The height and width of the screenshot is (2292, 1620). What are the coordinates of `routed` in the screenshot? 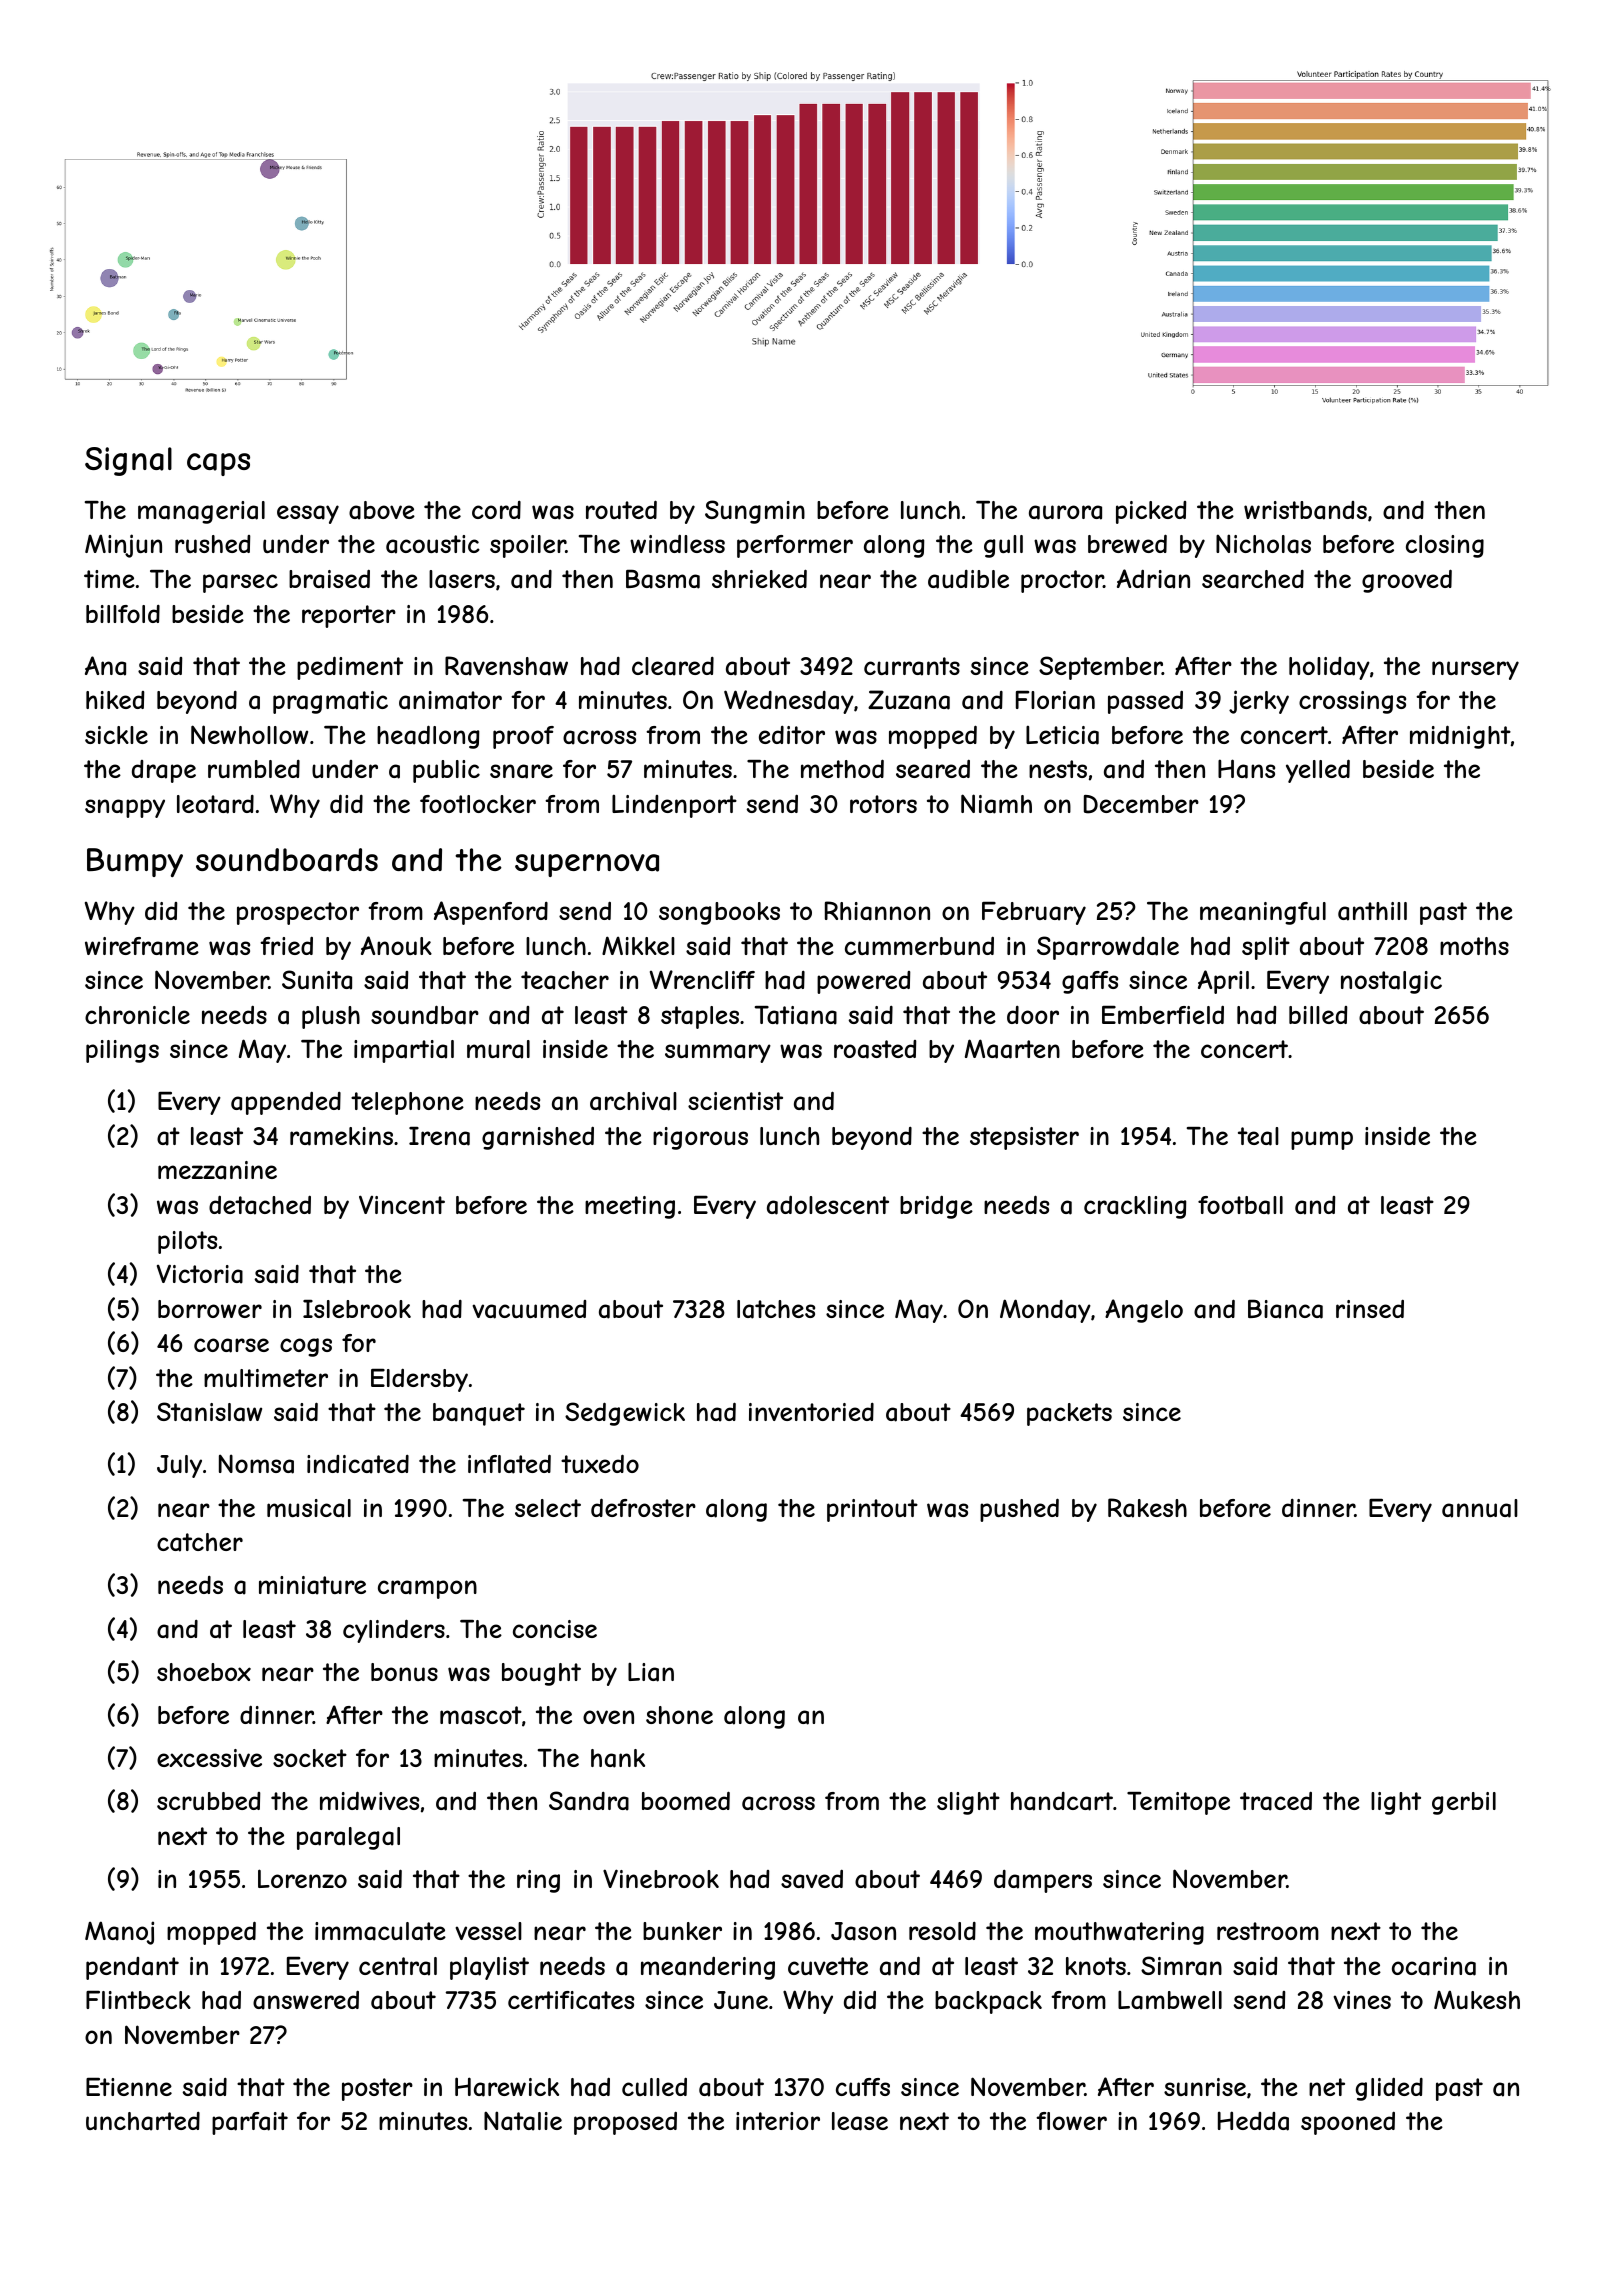 It's located at (621, 509).
